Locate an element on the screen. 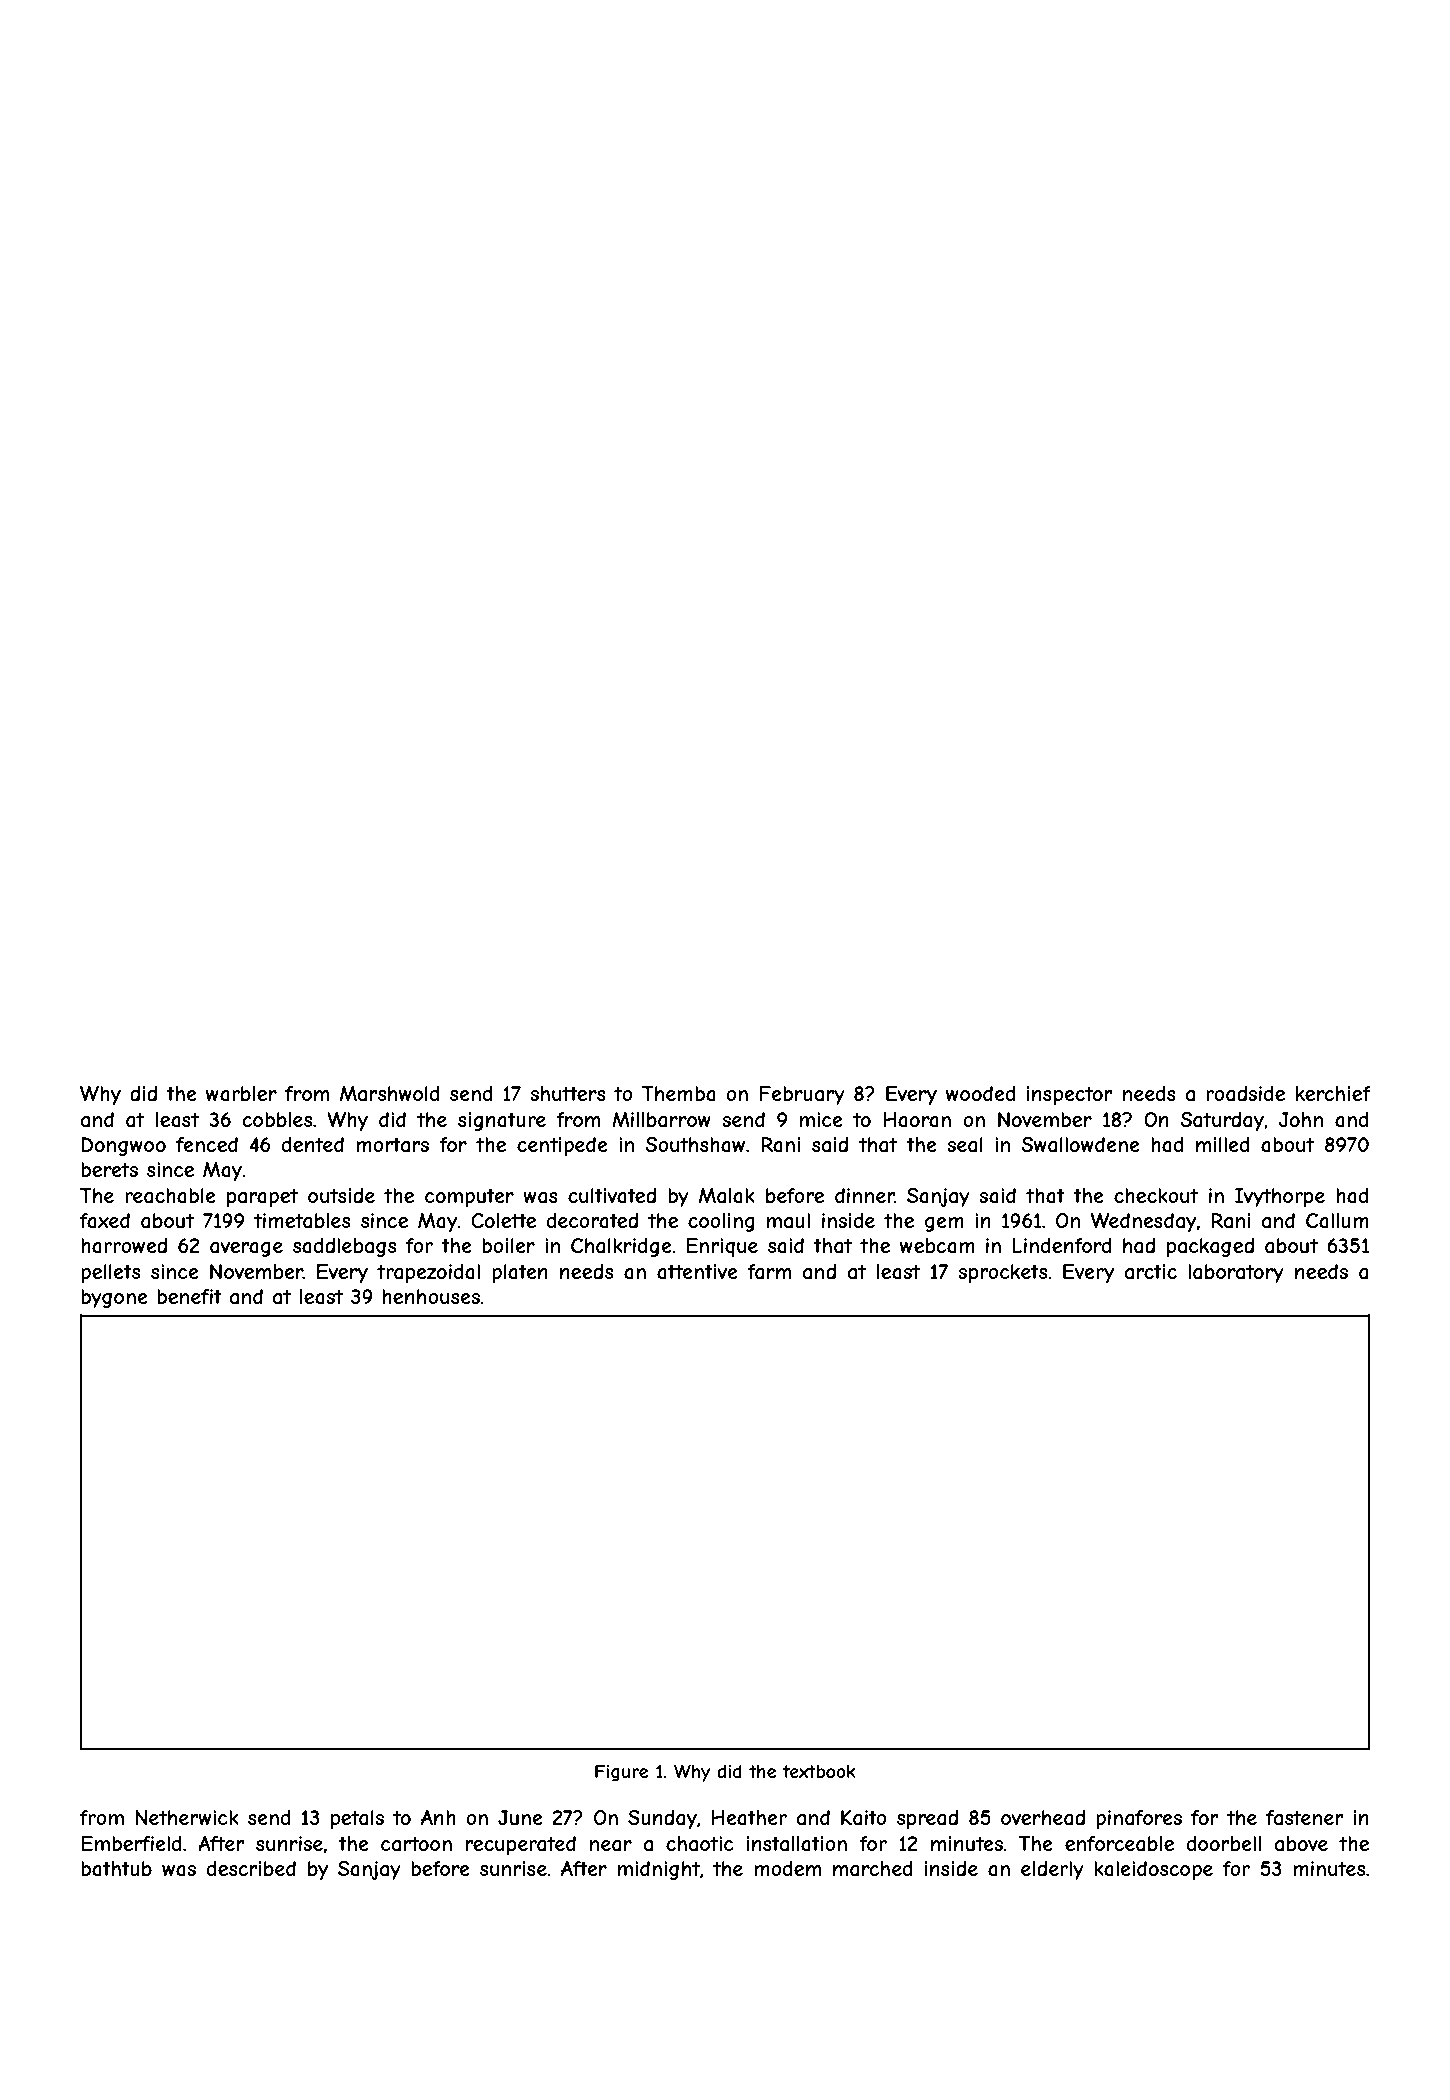 The height and width of the screenshot is (2100, 1450). fastener is located at coordinates (1305, 1818).
